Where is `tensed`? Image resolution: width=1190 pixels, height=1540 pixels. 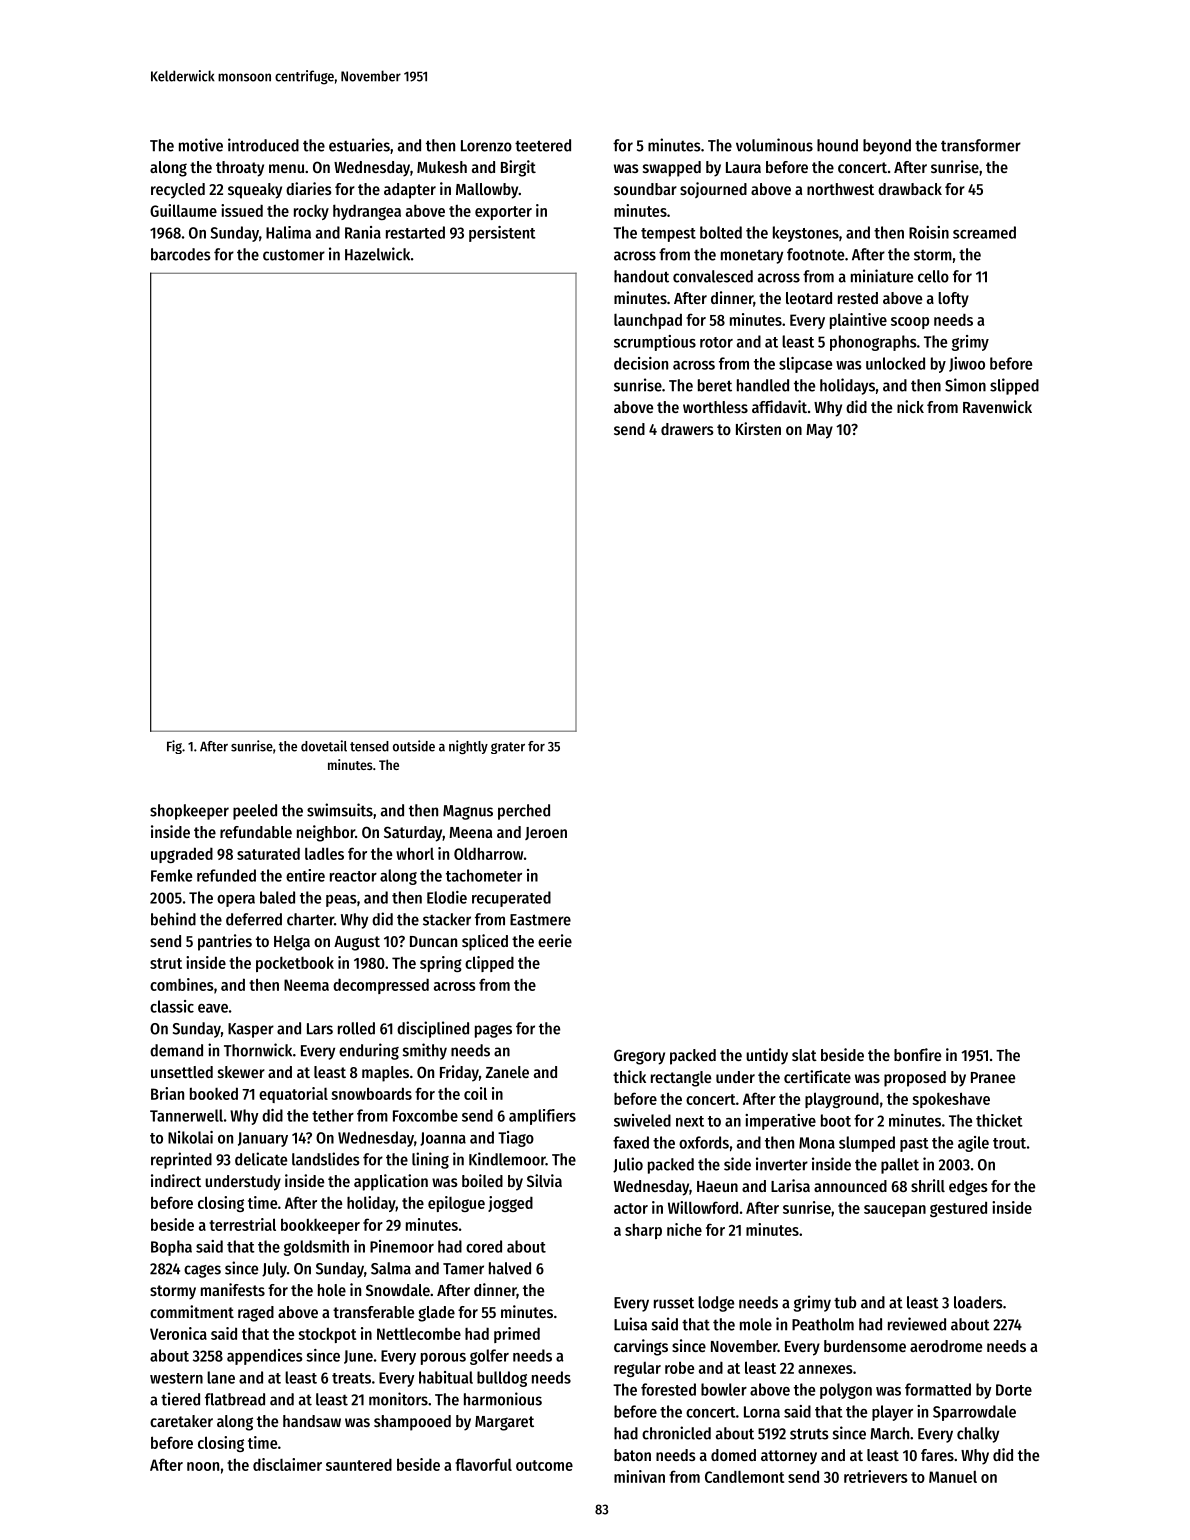
tensed is located at coordinates (369, 746).
